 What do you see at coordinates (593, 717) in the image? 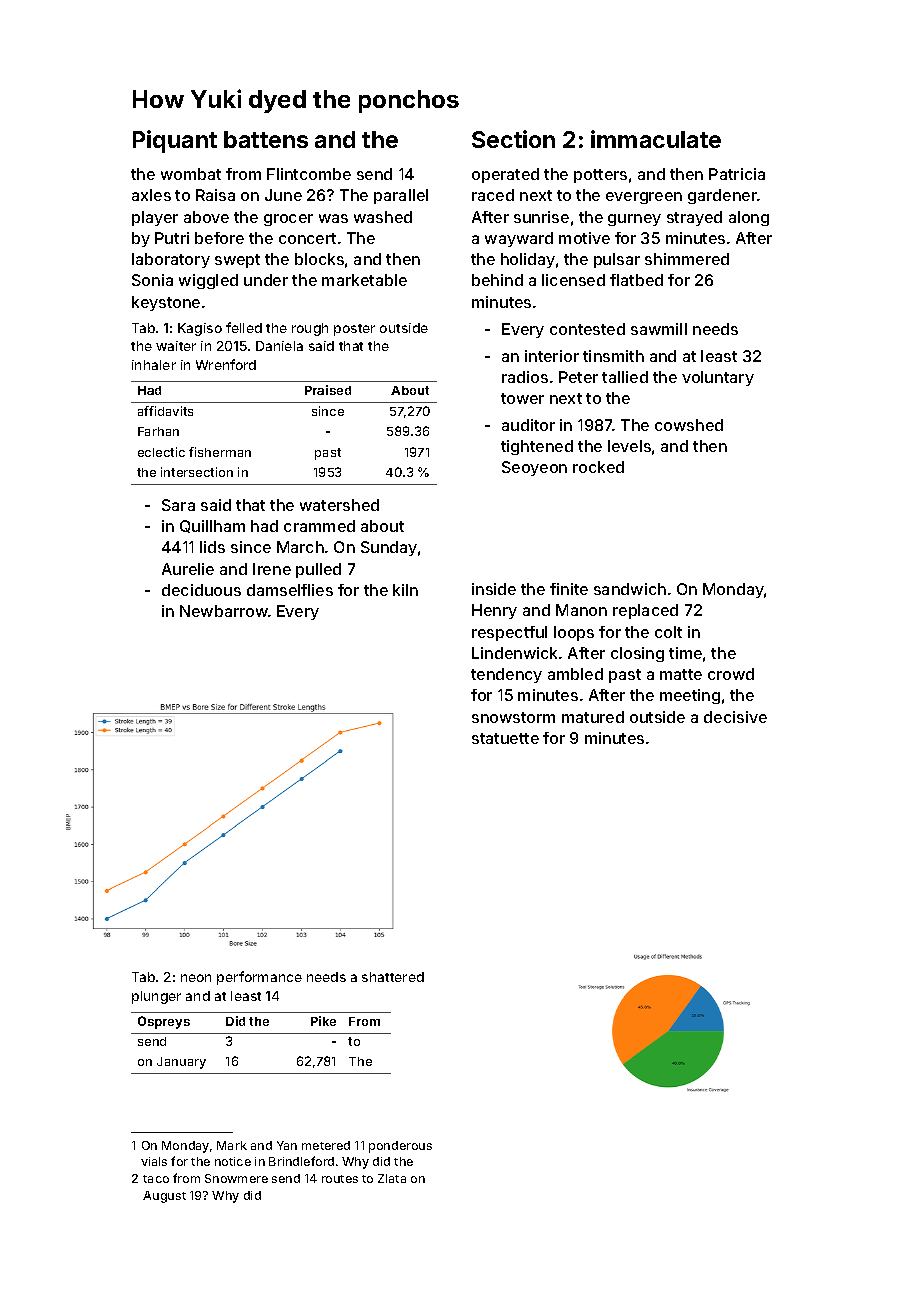
I see `matured` at bounding box center [593, 717].
